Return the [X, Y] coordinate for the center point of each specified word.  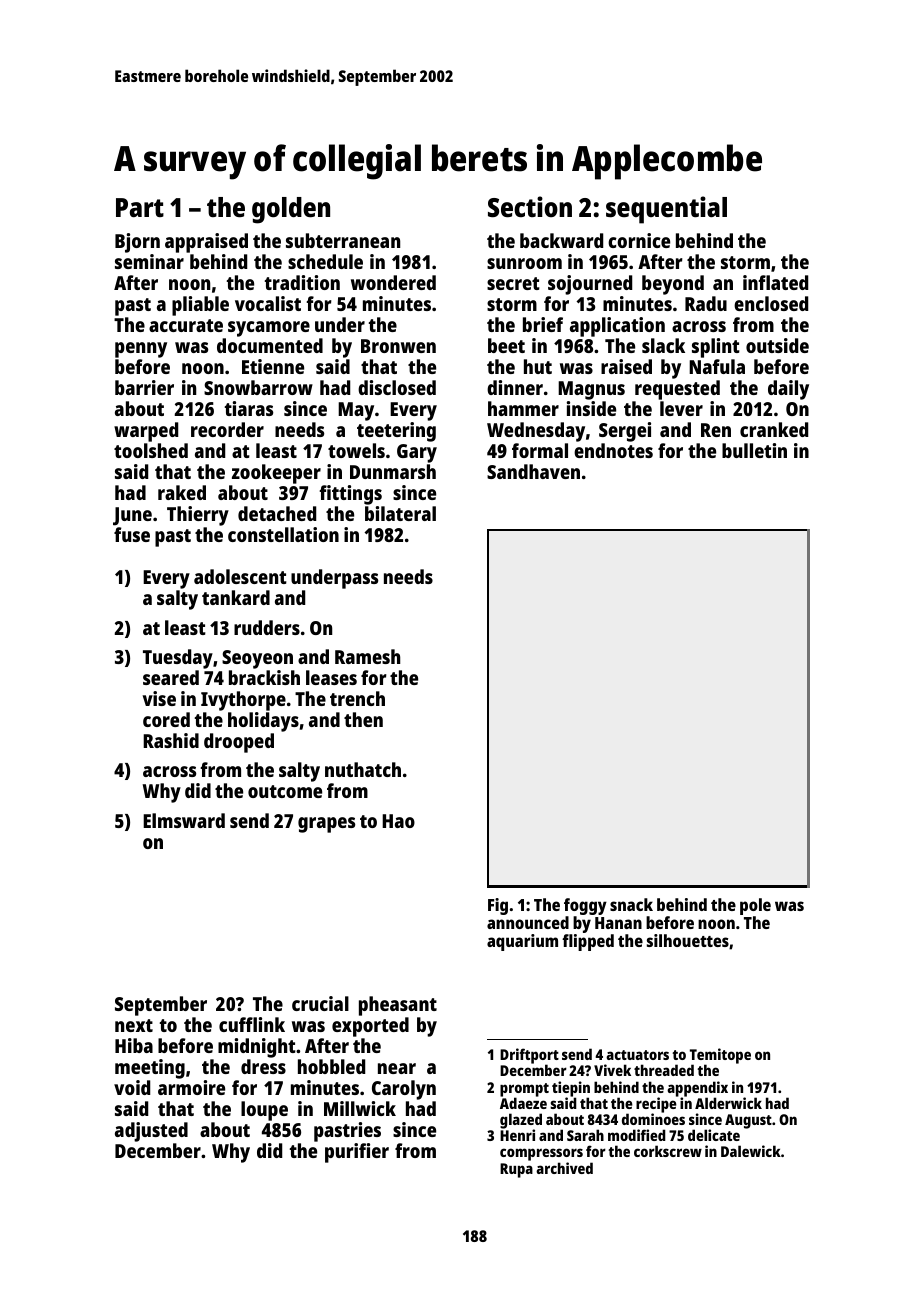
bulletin [754, 450]
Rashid [171, 740]
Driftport [529, 1056]
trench [357, 698]
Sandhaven [533, 471]
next [134, 1025]
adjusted [151, 1132]
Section [530, 207]
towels [356, 450]
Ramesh [367, 656]
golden [291, 210]
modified [637, 1135]
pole [755, 906]
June [132, 516]
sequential [666, 210]
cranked [774, 429]
